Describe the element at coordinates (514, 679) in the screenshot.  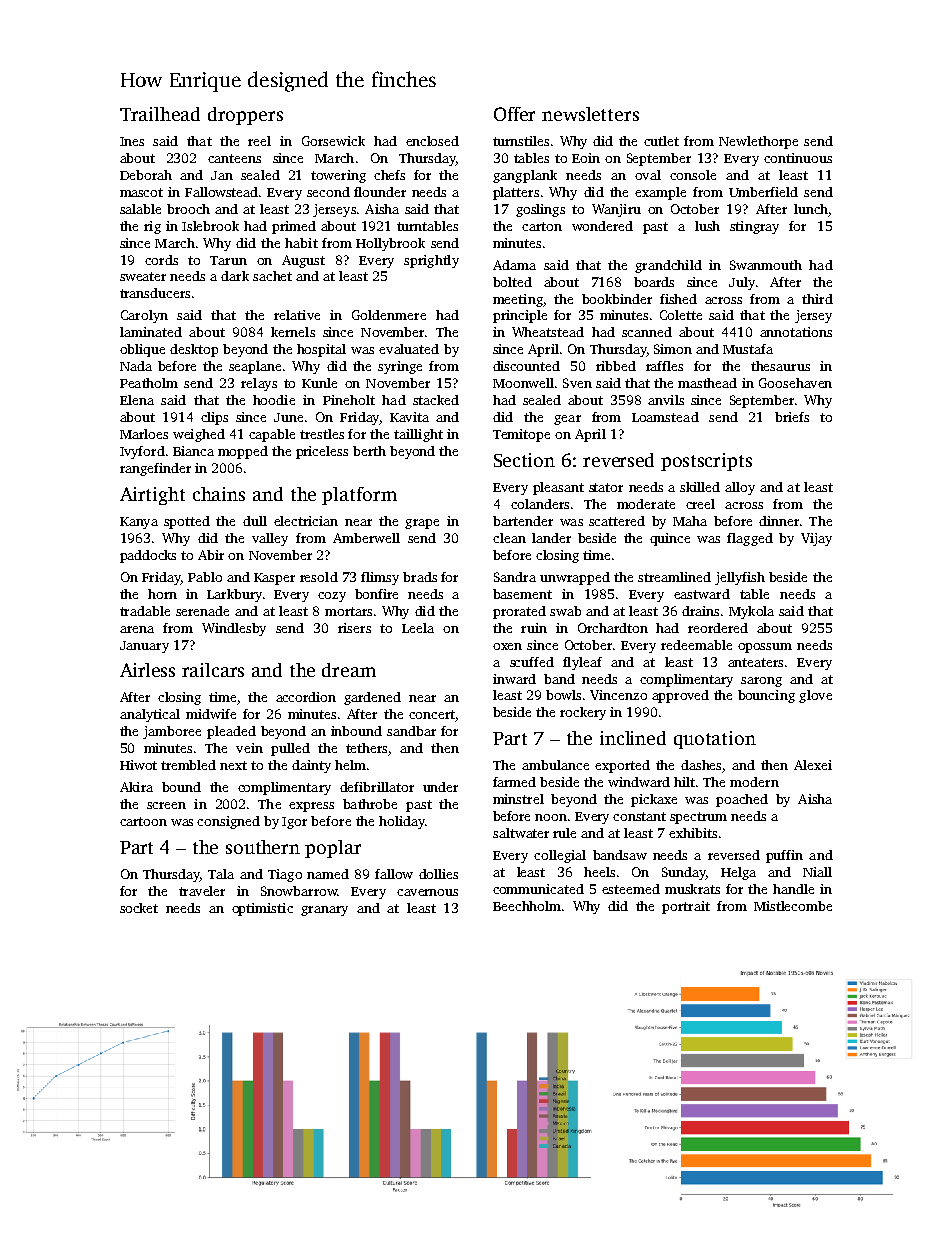
I see `inward` at that location.
